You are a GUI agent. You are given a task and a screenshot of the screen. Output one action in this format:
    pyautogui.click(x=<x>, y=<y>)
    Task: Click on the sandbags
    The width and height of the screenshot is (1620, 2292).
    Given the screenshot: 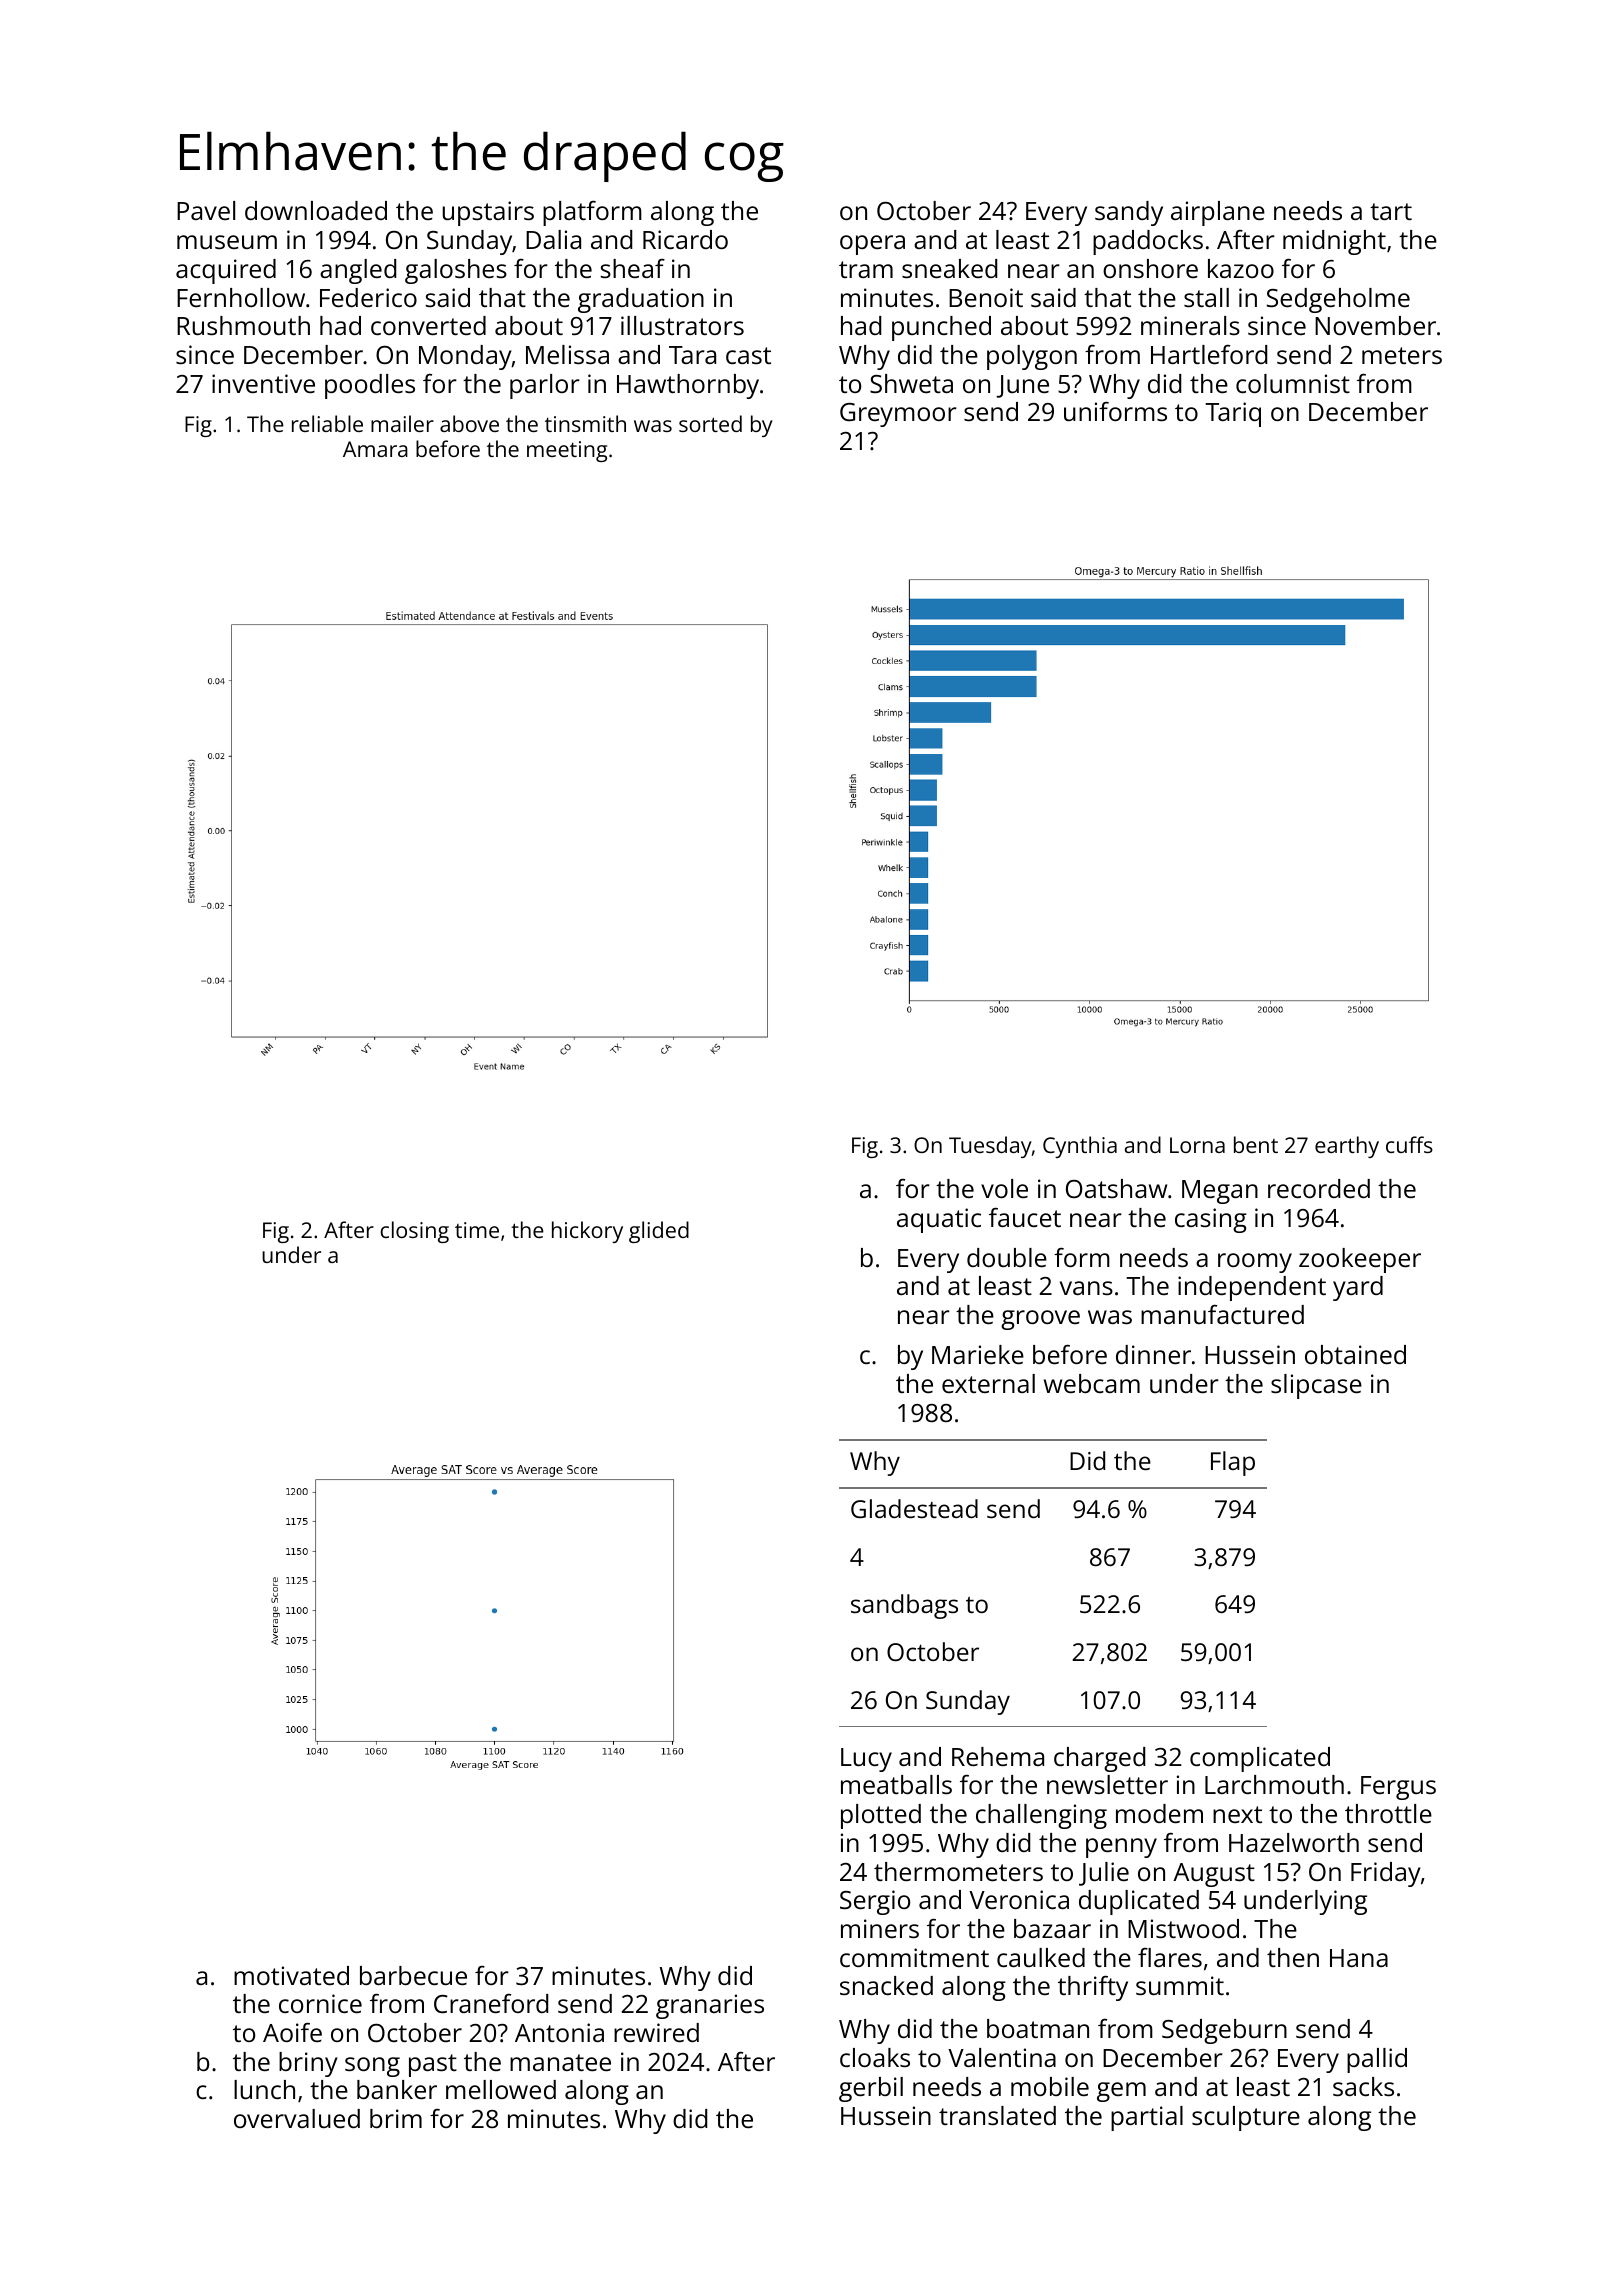 What is the action you would take?
    pyautogui.click(x=904, y=1606)
